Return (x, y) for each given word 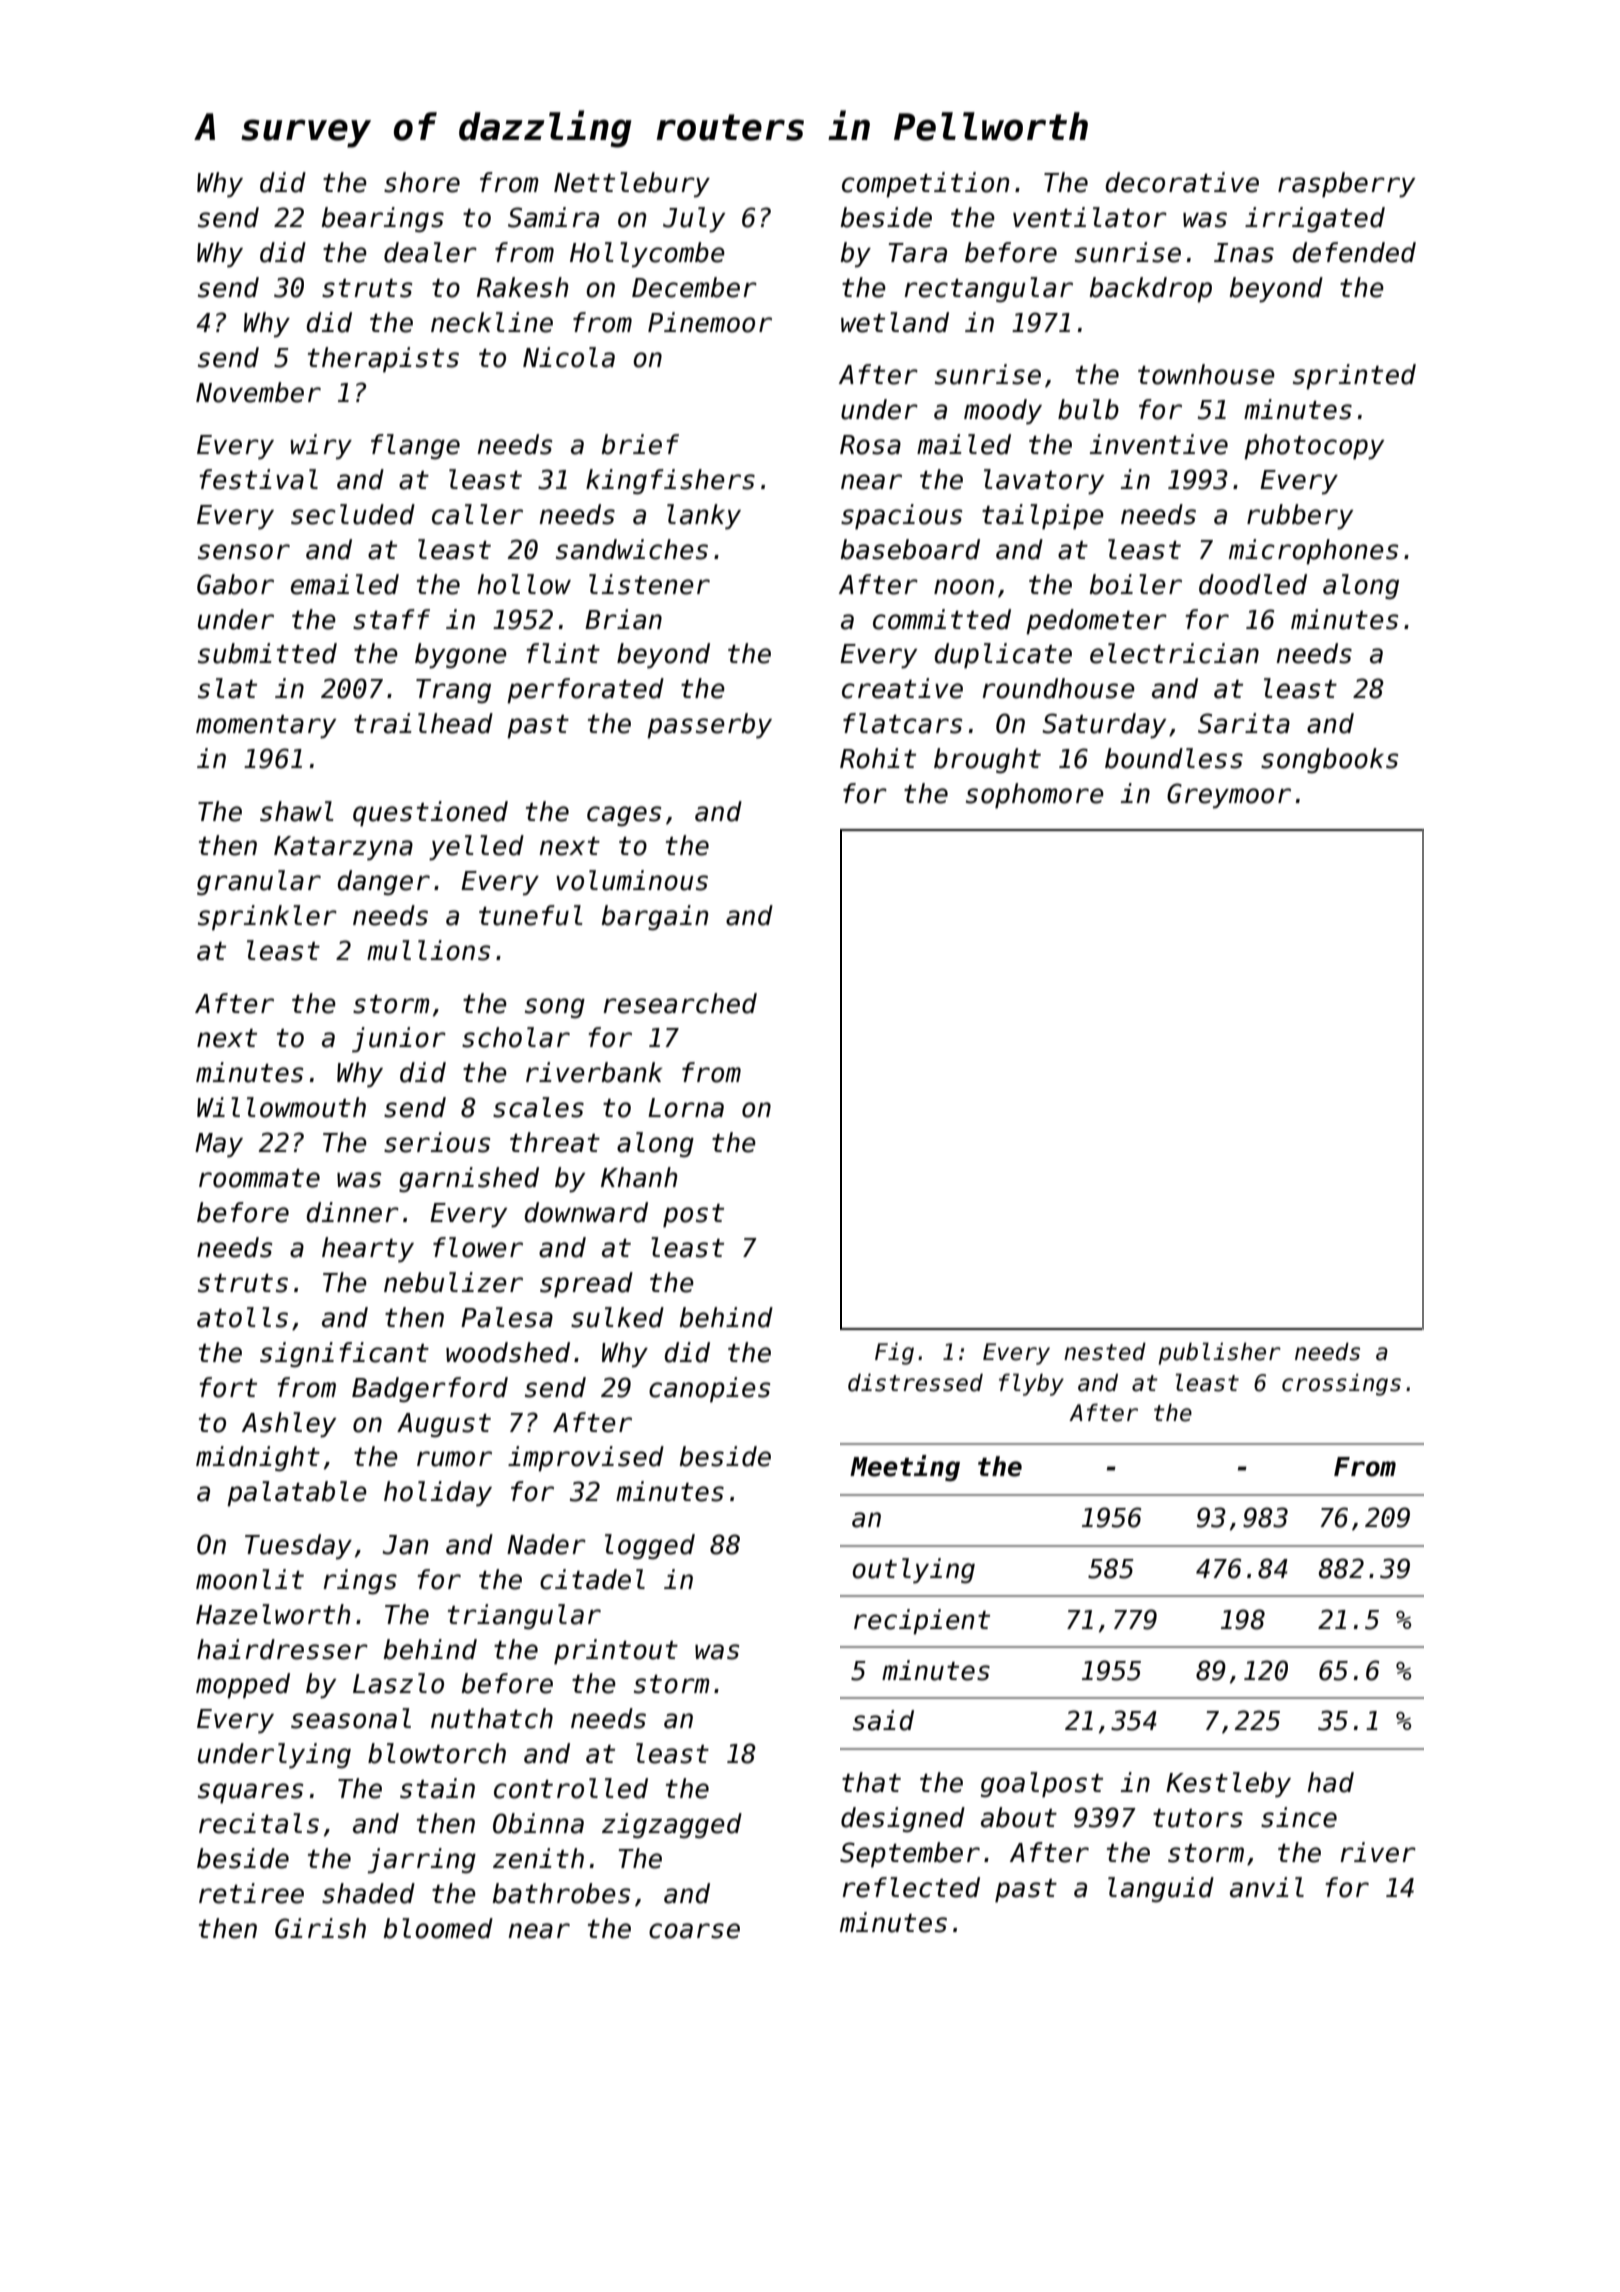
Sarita (1244, 723)
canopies (709, 1390)
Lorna (686, 1108)
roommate (259, 1178)
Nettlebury (632, 185)
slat (227, 688)
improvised (586, 1459)
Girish (320, 1928)
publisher (1220, 1353)
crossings (1341, 1384)
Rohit (878, 758)
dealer (430, 252)
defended (1354, 252)
